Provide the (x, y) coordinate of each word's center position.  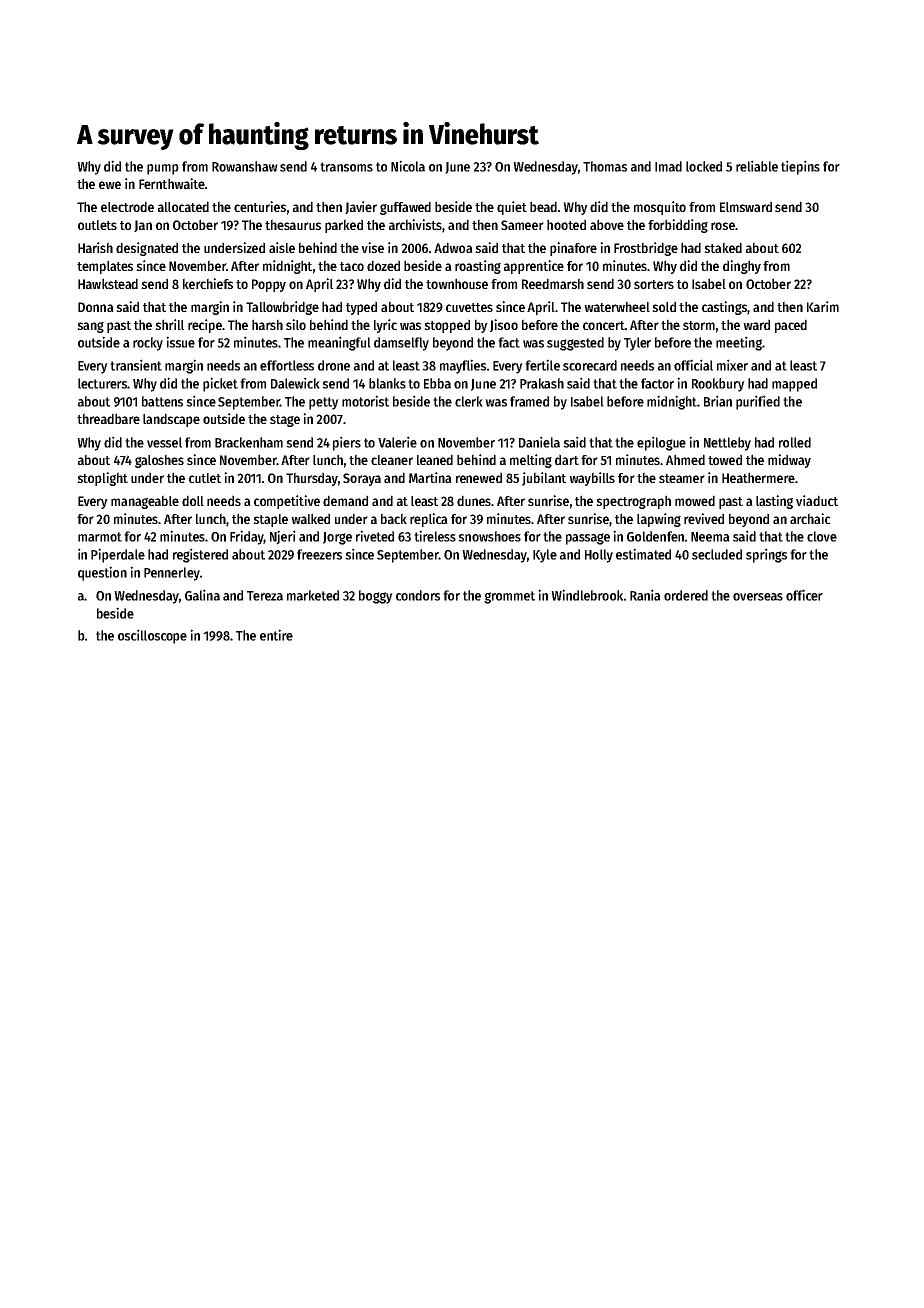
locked (704, 166)
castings (724, 308)
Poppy (269, 285)
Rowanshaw (245, 166)
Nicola (408, 166)
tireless (435, 536)
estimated (643, 554)
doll (193, 500)
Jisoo (504, 325)
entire (276, 635)
